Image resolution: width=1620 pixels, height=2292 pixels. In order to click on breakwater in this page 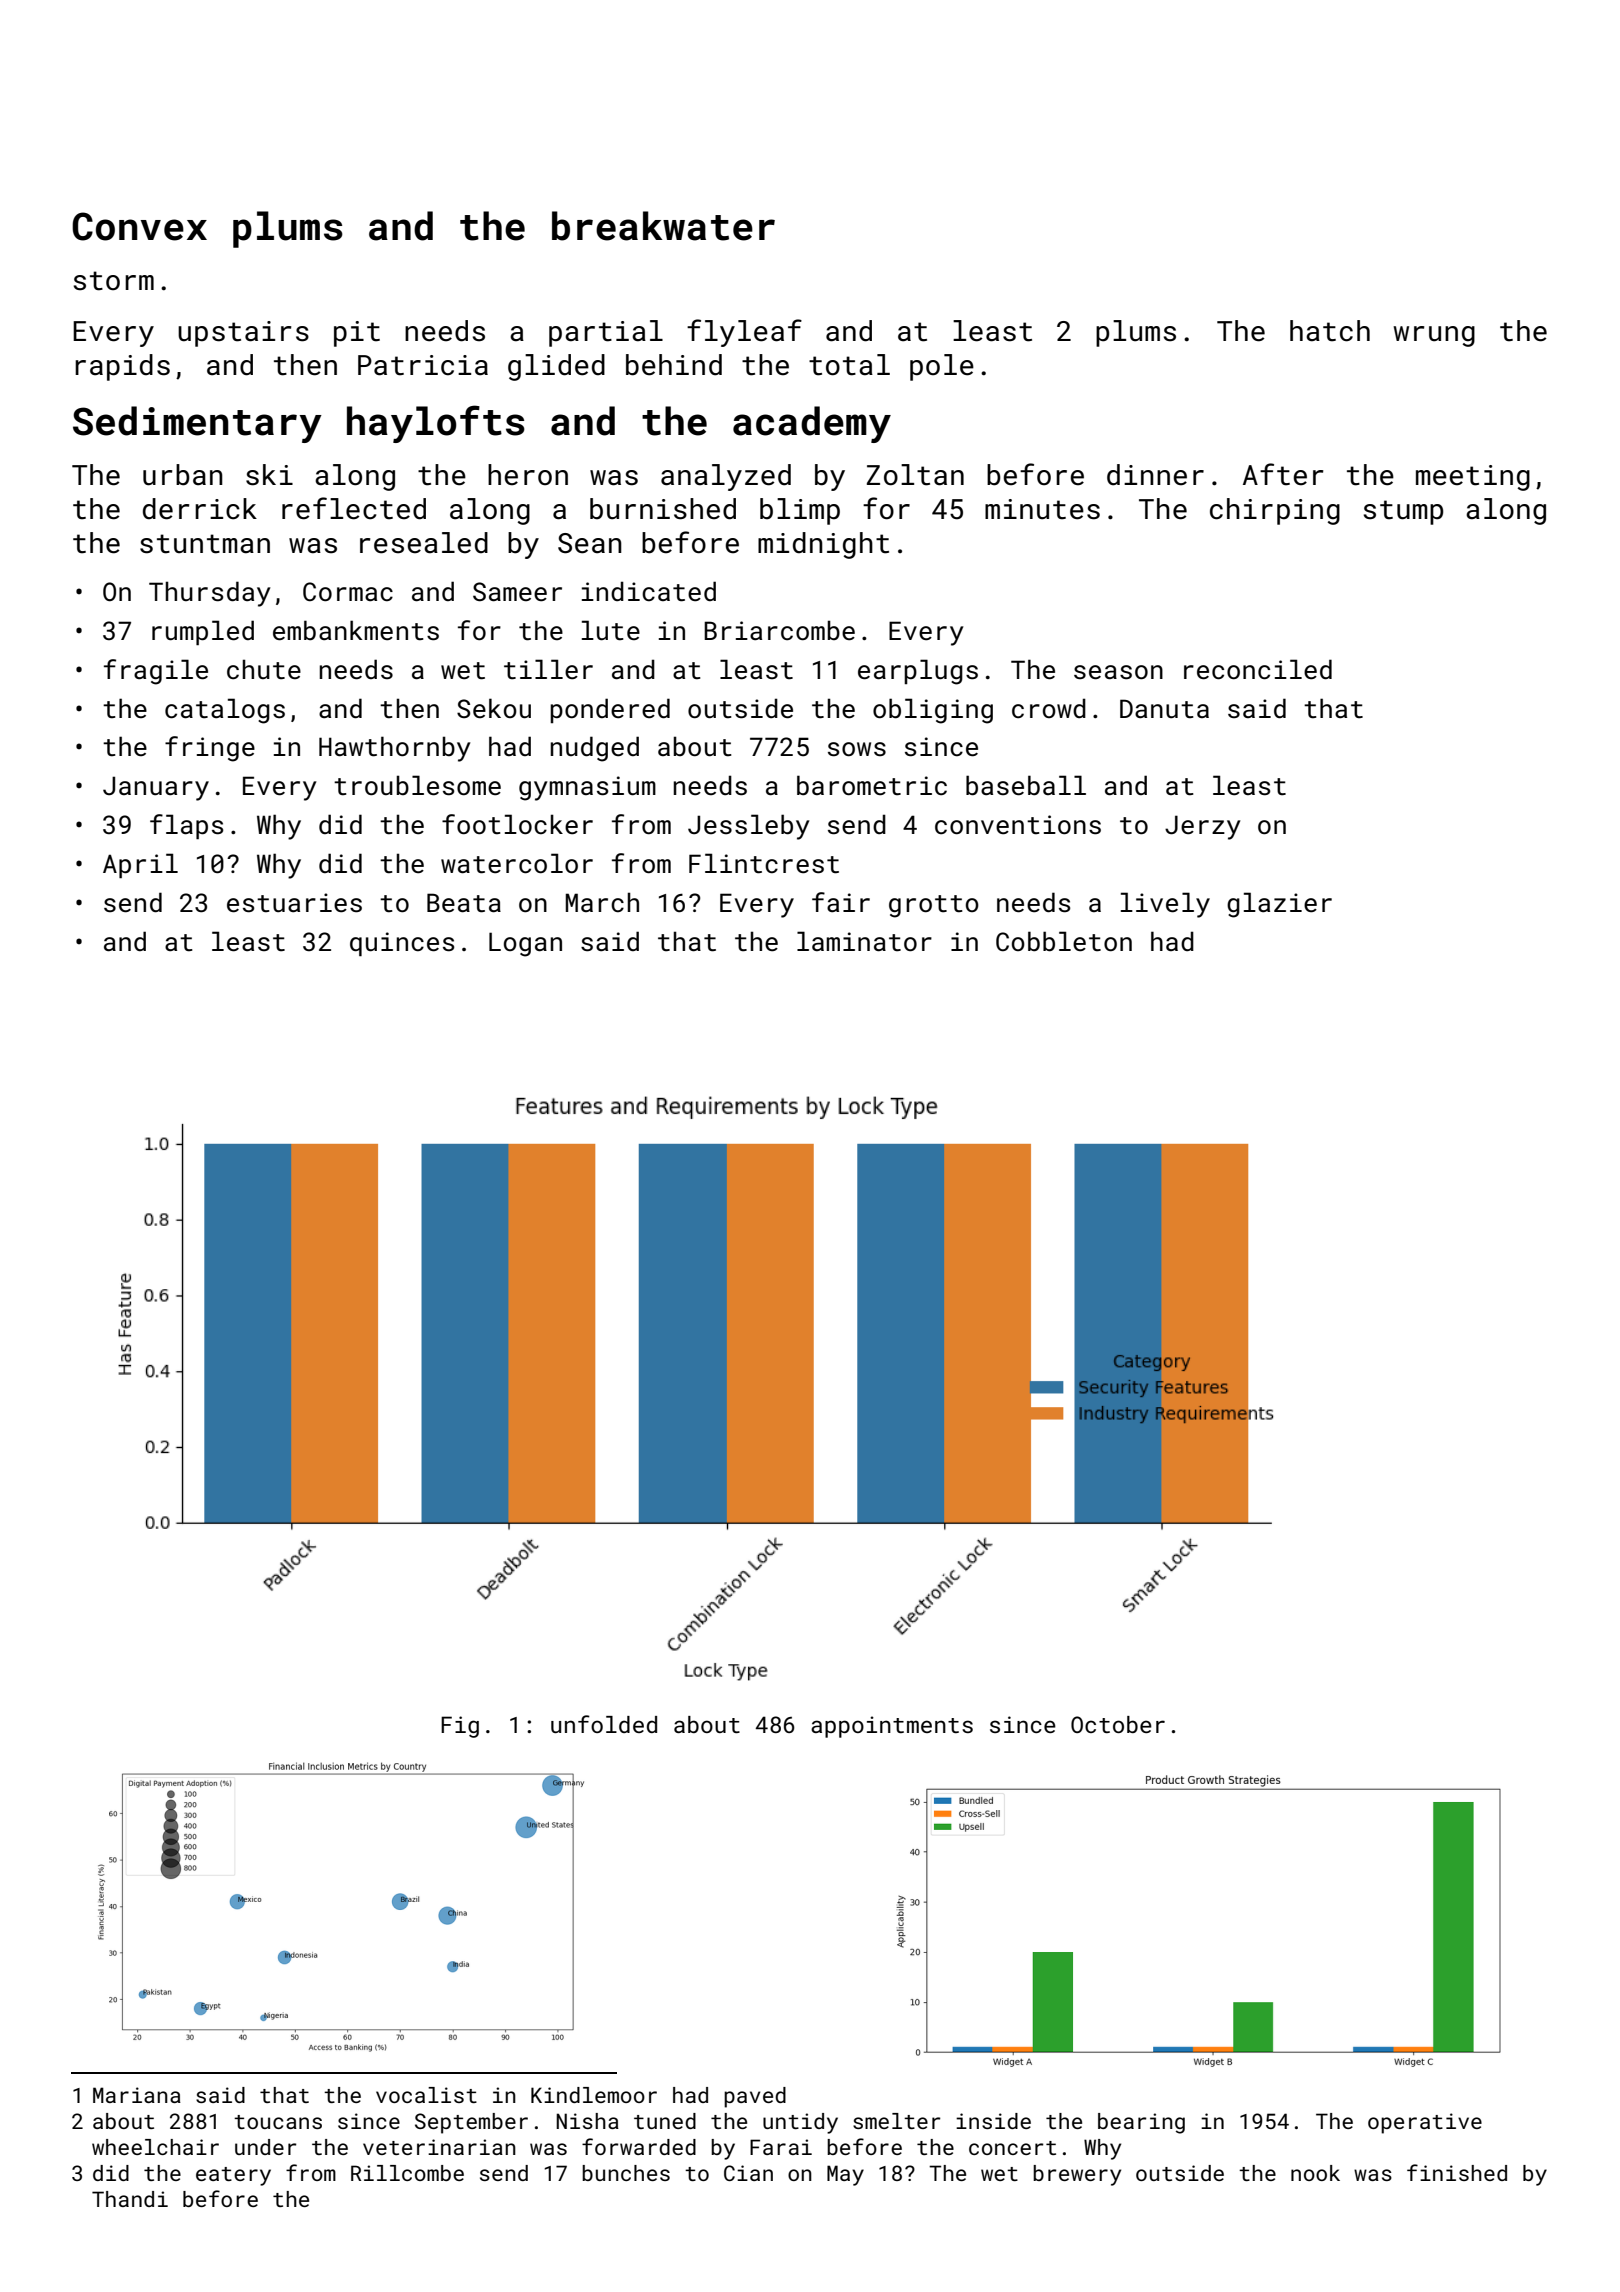, I will do `click(663, 226)`.
